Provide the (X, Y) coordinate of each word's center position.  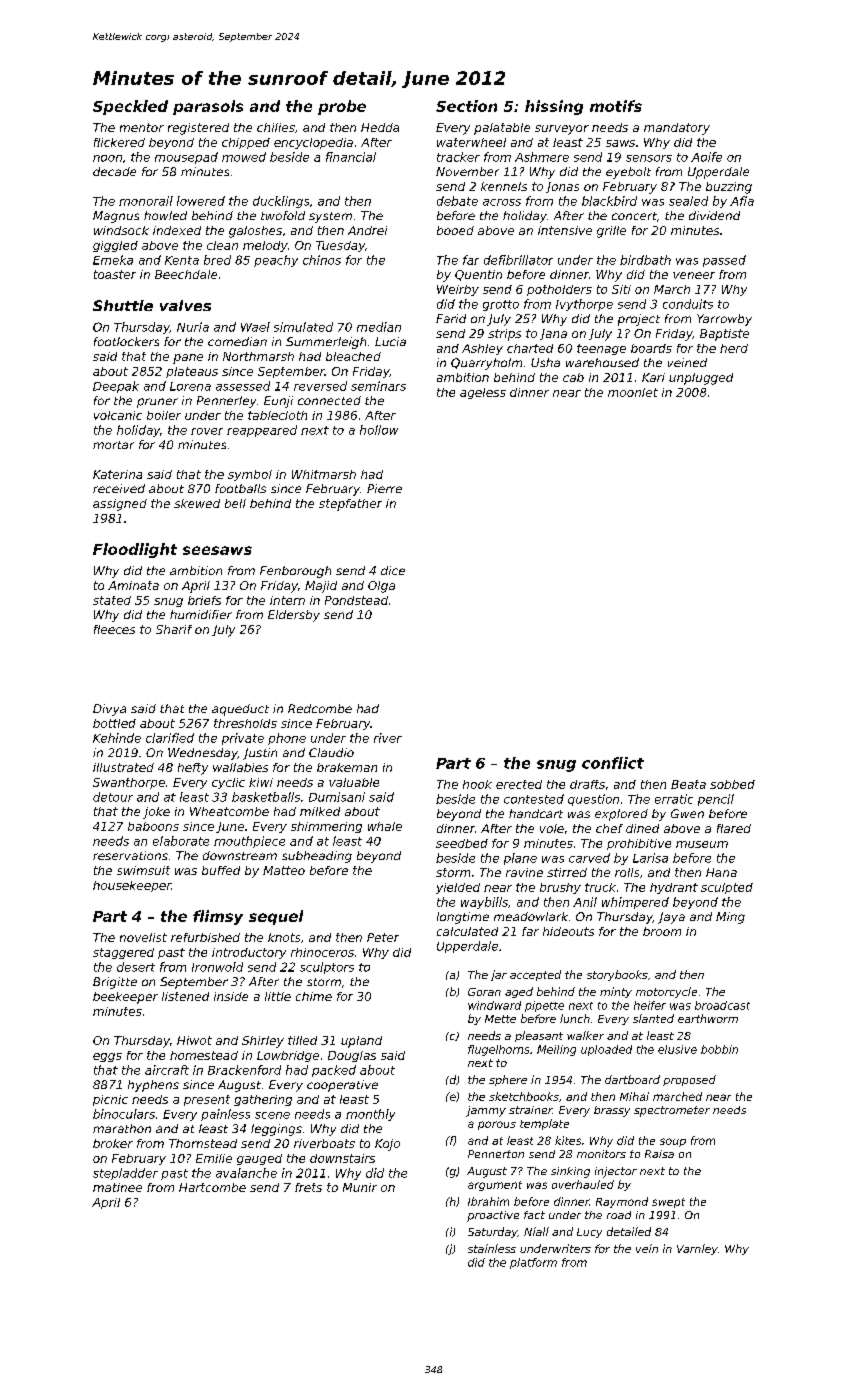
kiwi (261, 782)
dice (393, 570)
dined (642, 828)
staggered (123, 953)
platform (533, 1263)
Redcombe (320, 708)
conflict (613, 763)
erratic (674, 799)
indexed (177, 230)
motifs (616, 106)
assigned (120, 505)
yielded (458, 888)
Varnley (697, 1249)
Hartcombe (212, 1187)
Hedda (380, 127)
